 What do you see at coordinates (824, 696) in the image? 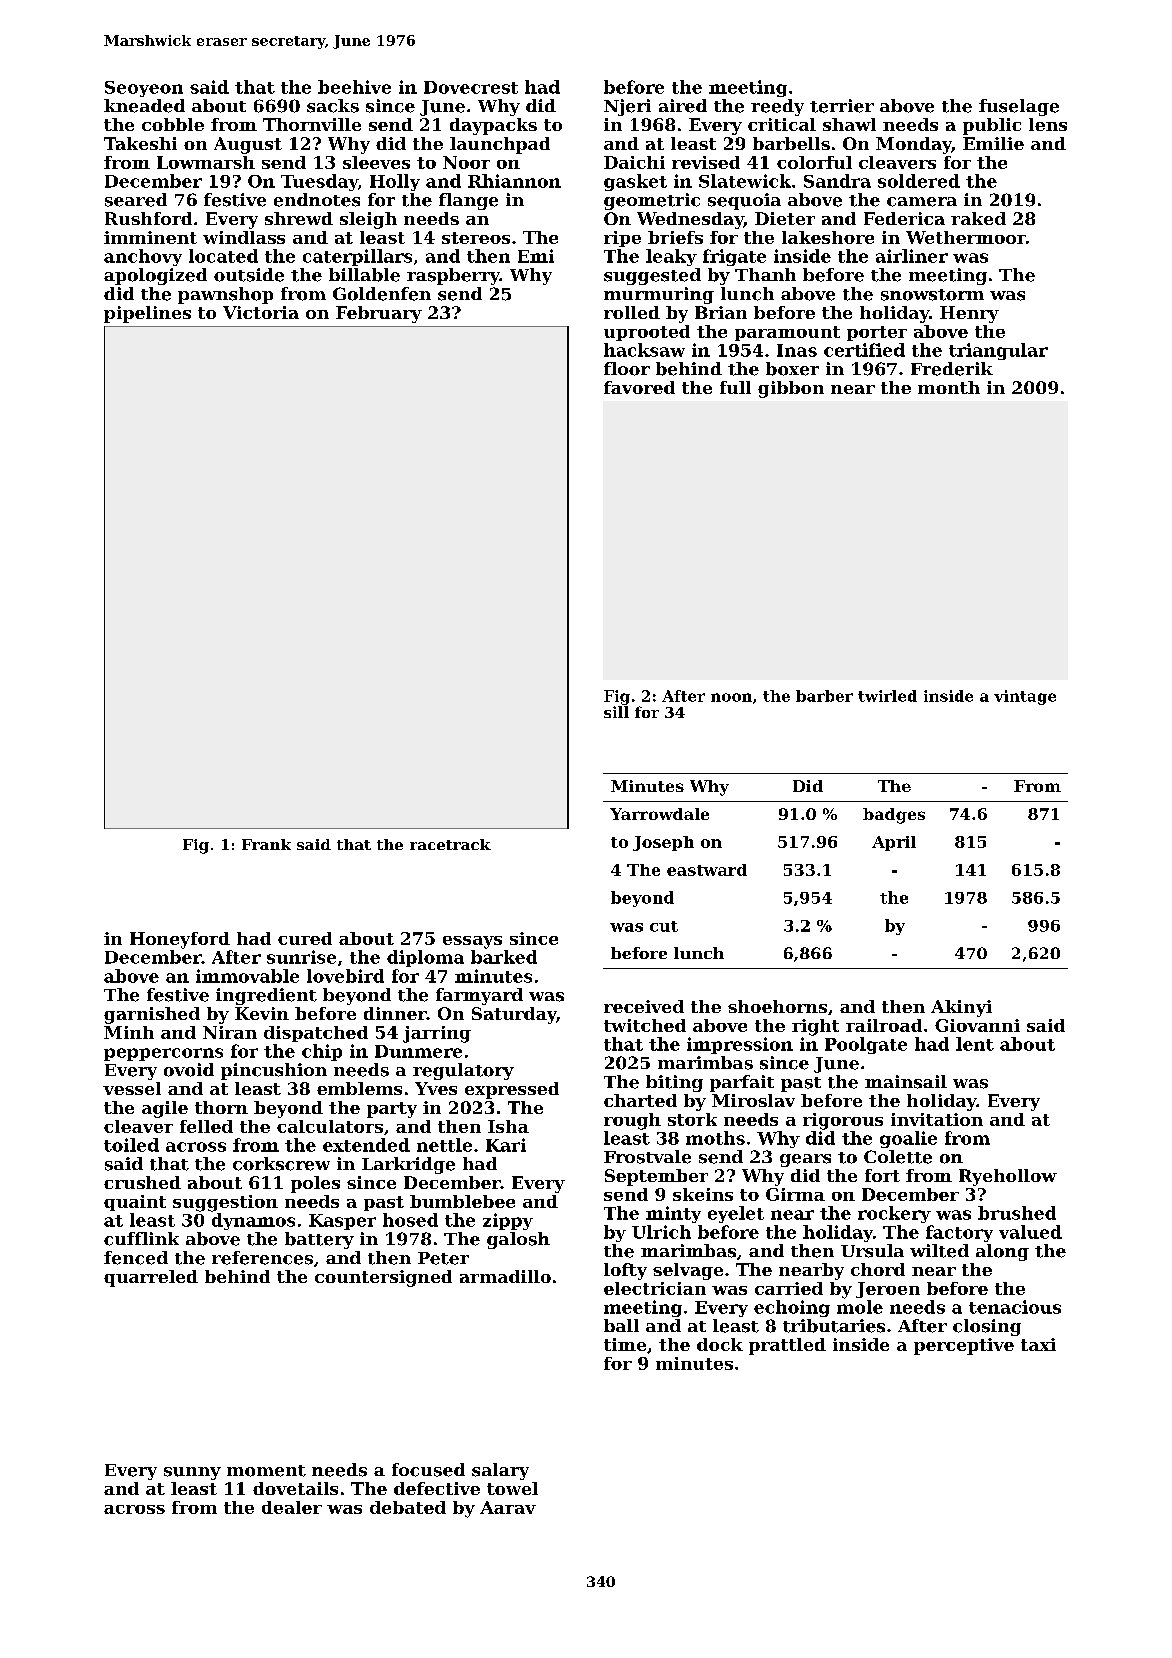
I see `barber` at bounding box center [824, 696].
